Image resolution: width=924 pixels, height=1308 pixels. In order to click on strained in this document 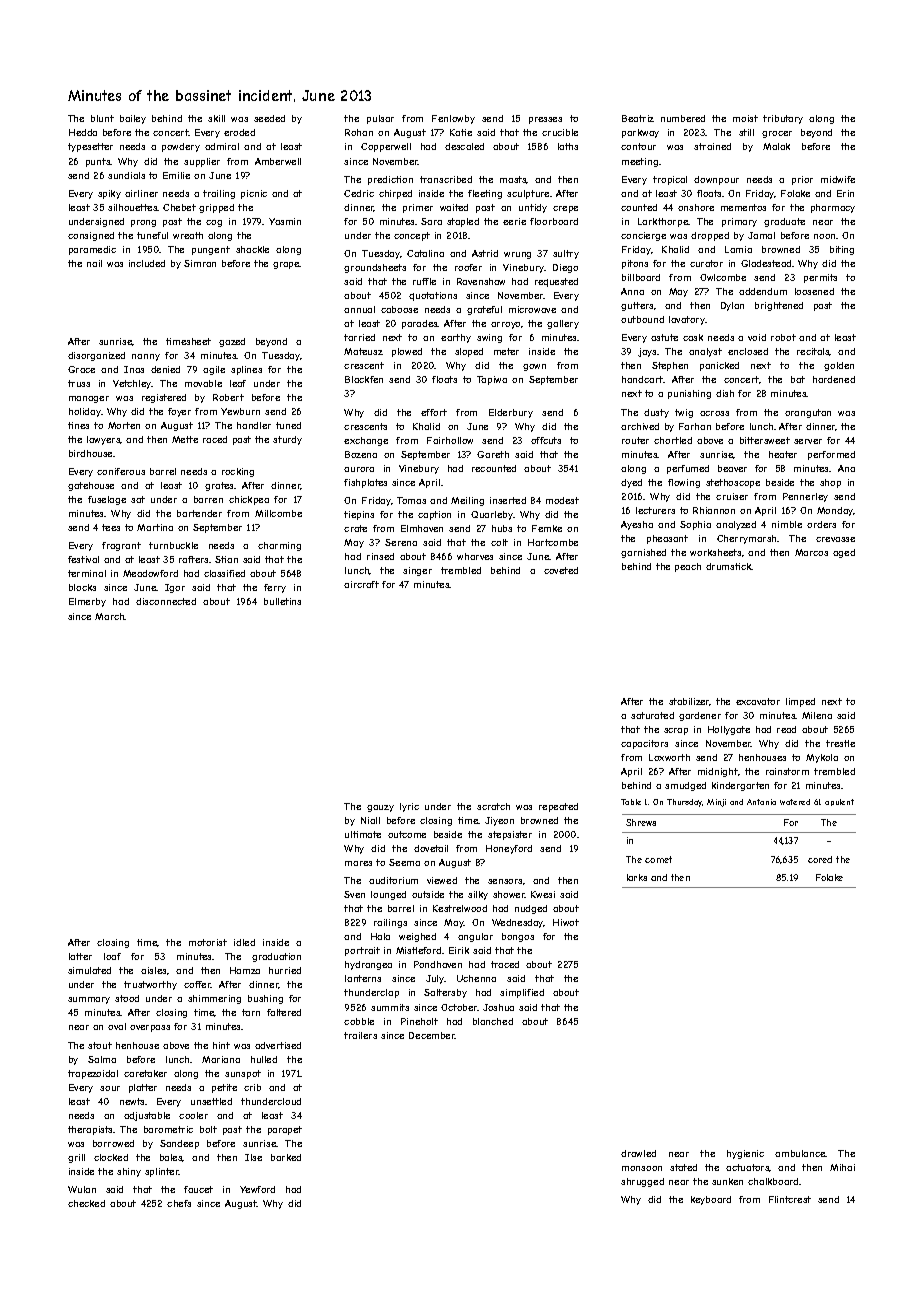, I will do `click(712, 146)`.
